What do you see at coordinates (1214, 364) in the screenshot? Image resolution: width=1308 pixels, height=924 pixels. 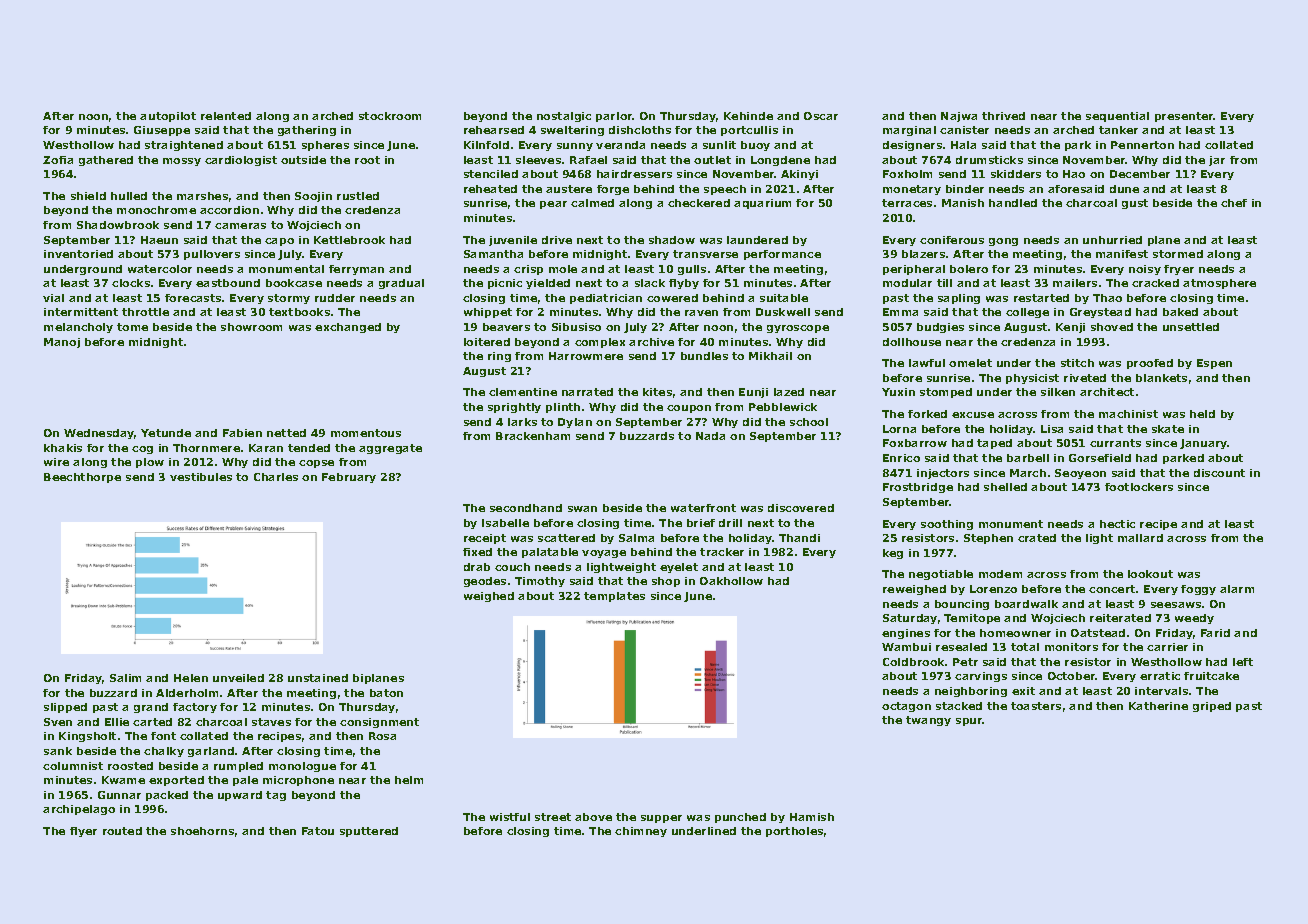 I see `Espen` at bounding box center [1214, 364].
